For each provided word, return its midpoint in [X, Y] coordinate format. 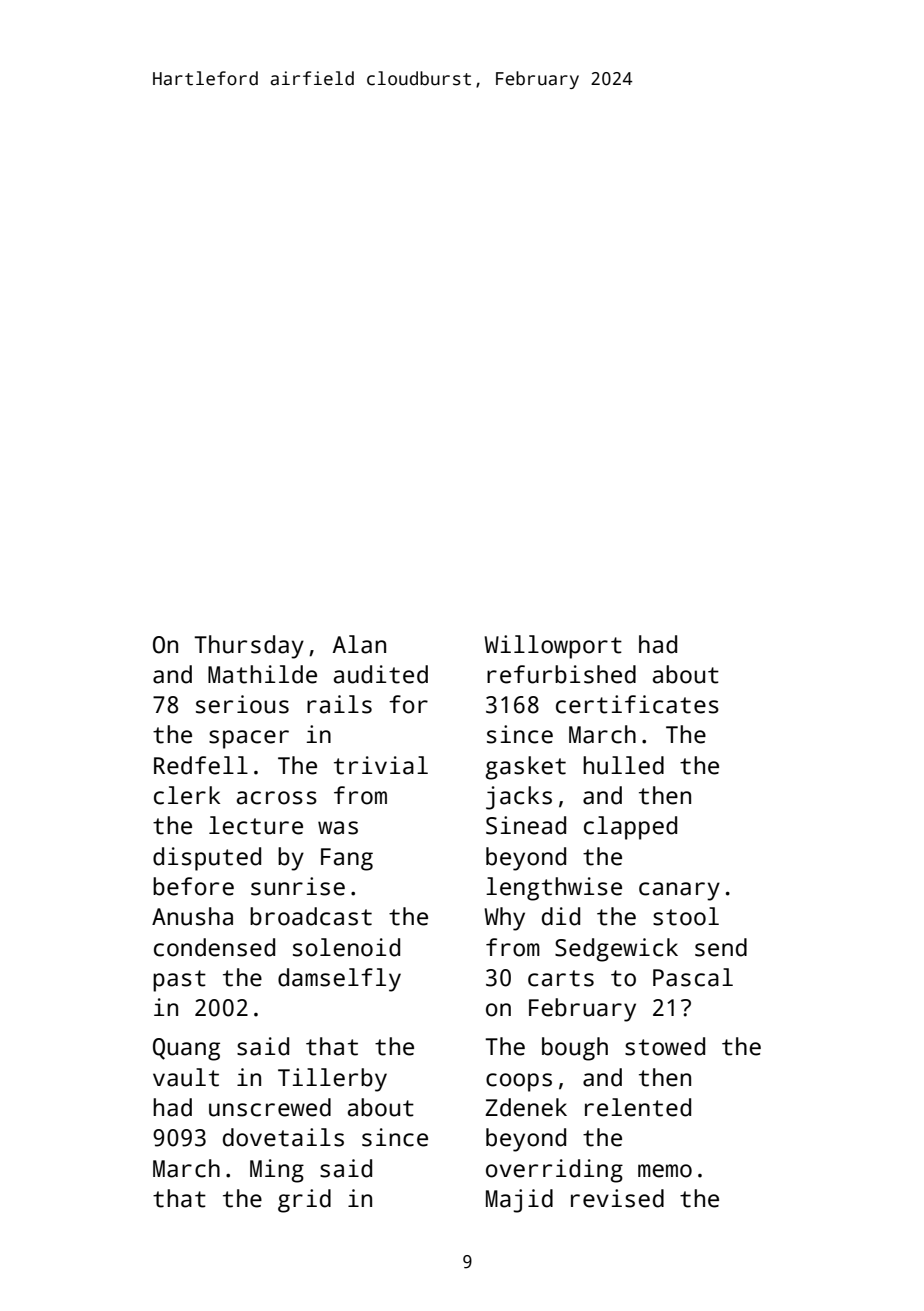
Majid [519, 1201]
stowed [665, 1046]
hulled [623, 765]
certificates [637, 704]
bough [575, 1049]
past [179, 981]
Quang [186, 1049]
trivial [381, 765]
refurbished [561, 674]
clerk [187, 795]
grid [304, 1201]
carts [561, 978]
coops [519, 1082]
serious [242, 704]
